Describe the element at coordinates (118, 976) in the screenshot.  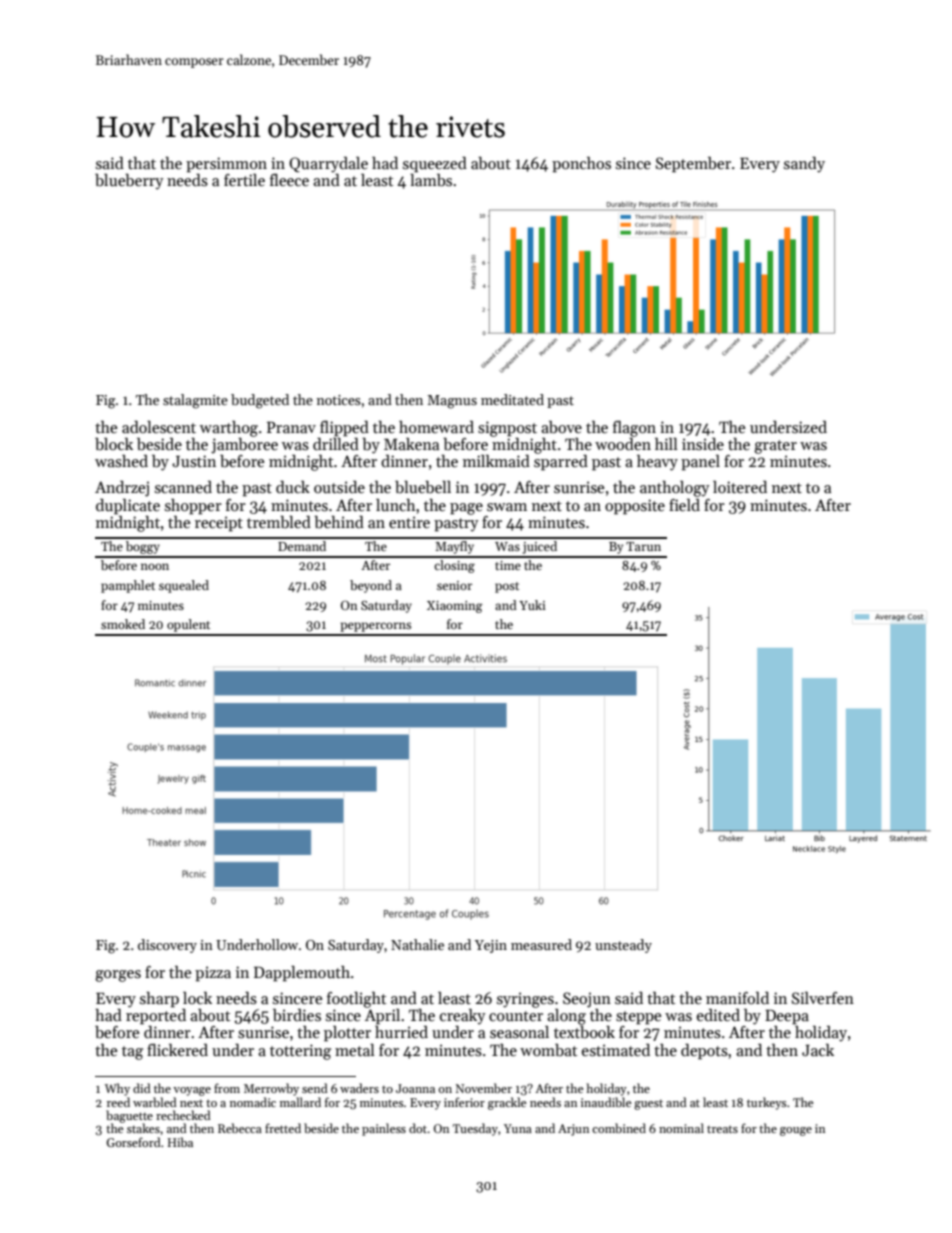
I see `gorges` at that location.
